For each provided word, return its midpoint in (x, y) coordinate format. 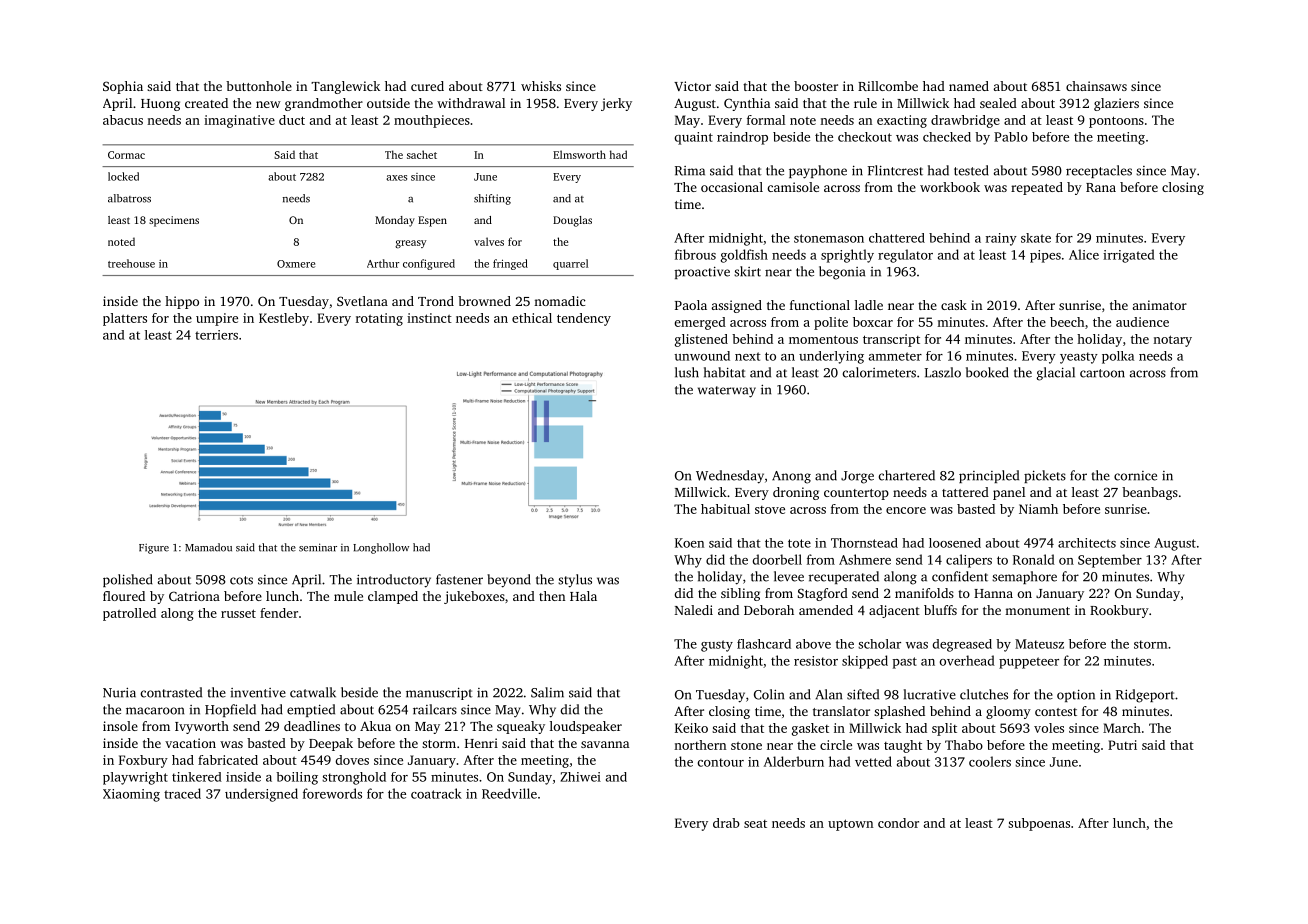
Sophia (123, 87)
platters (125, 319)
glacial (1056, 374)
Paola (691, 305)
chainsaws (1096, 86)
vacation (190, 743)
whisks (541, 86)
